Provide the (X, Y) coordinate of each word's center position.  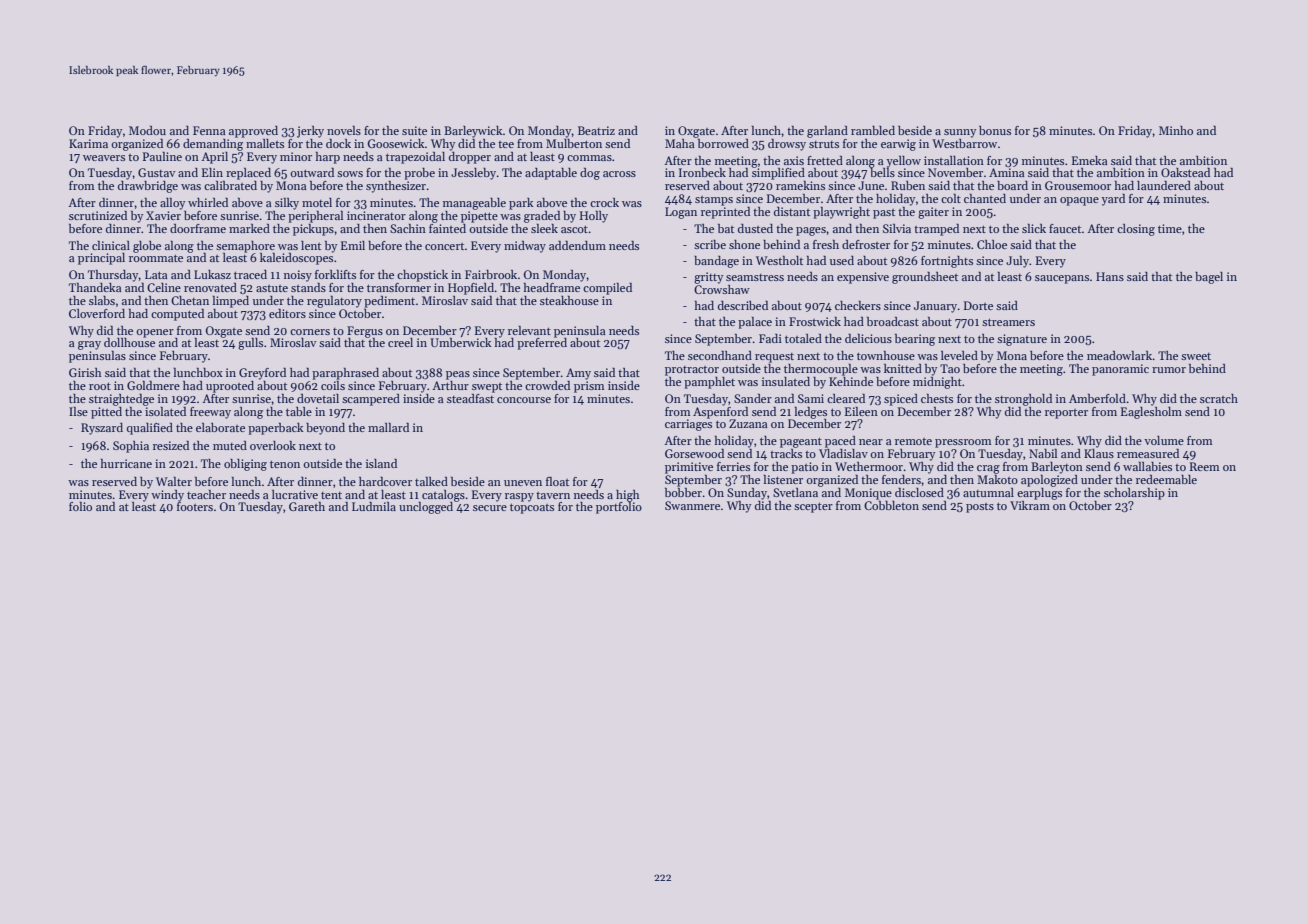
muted (230, 445)
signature (1022, 340)
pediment (389, 302)
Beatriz (596, 130)
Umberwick (461, 342)
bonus (995, 130)
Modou (147, 130)
